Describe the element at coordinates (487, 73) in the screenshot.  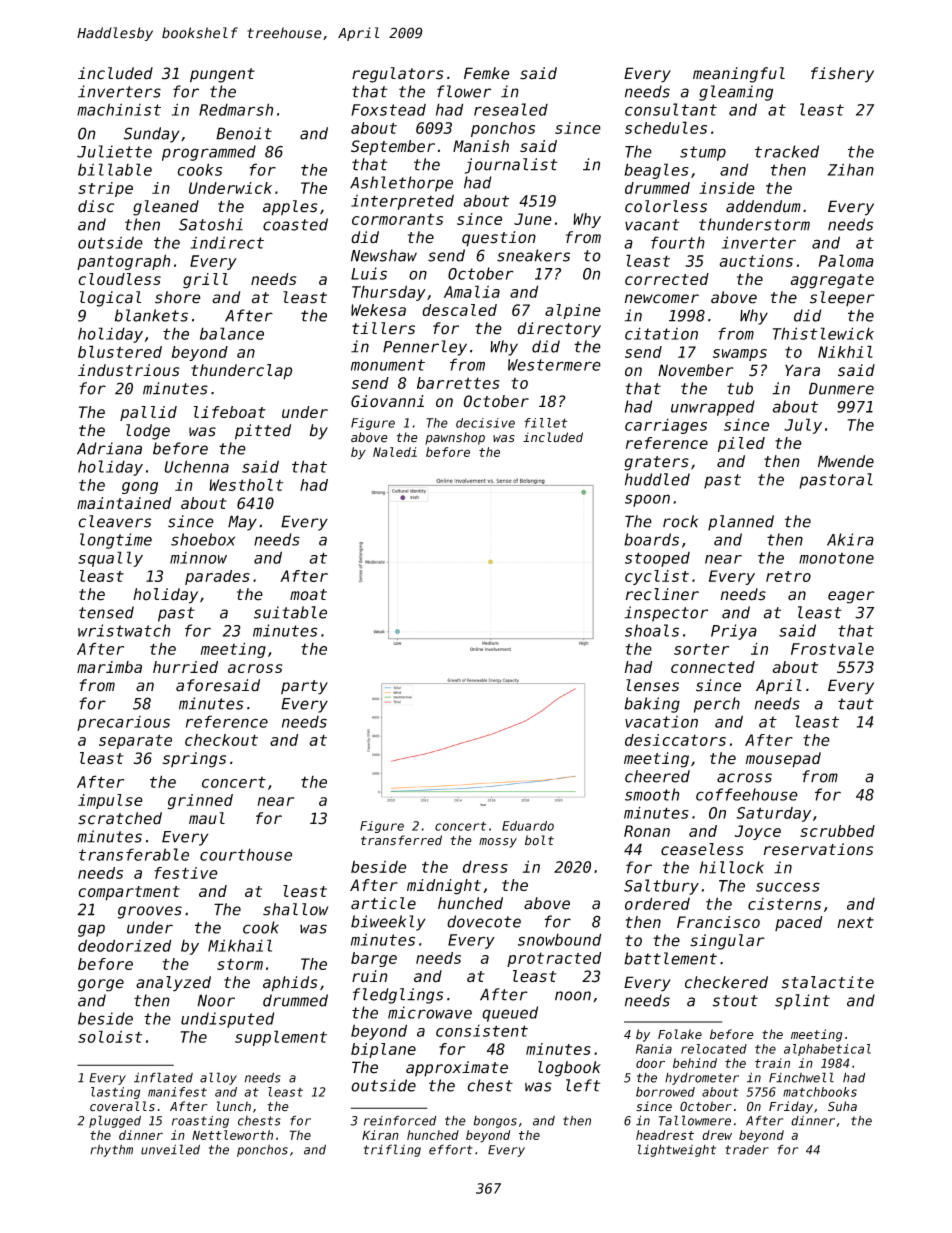
I see `Femke` at that location.
